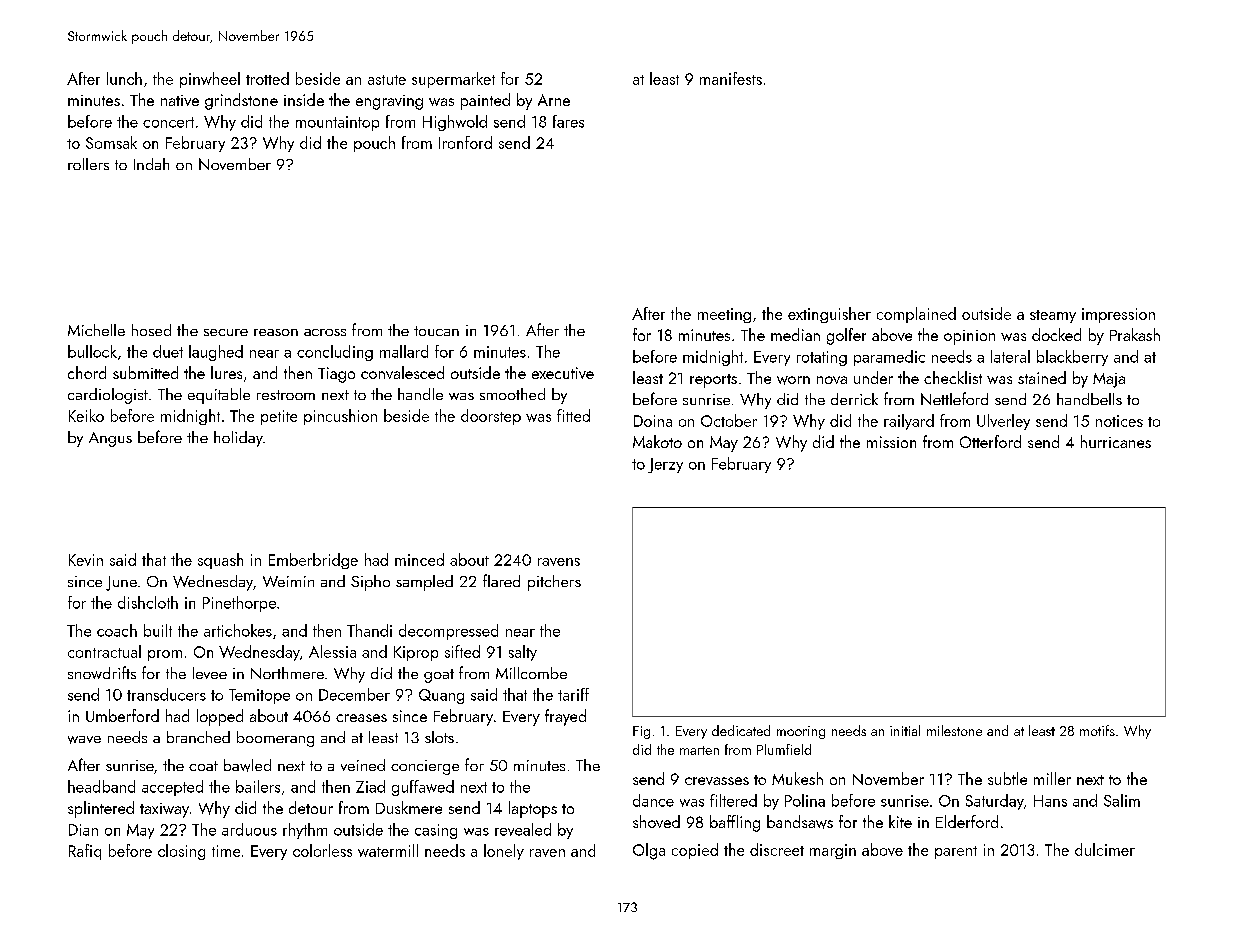  Describe the element at coordinates (124, 78) in the screenshot. I see `lunch` at that location.
